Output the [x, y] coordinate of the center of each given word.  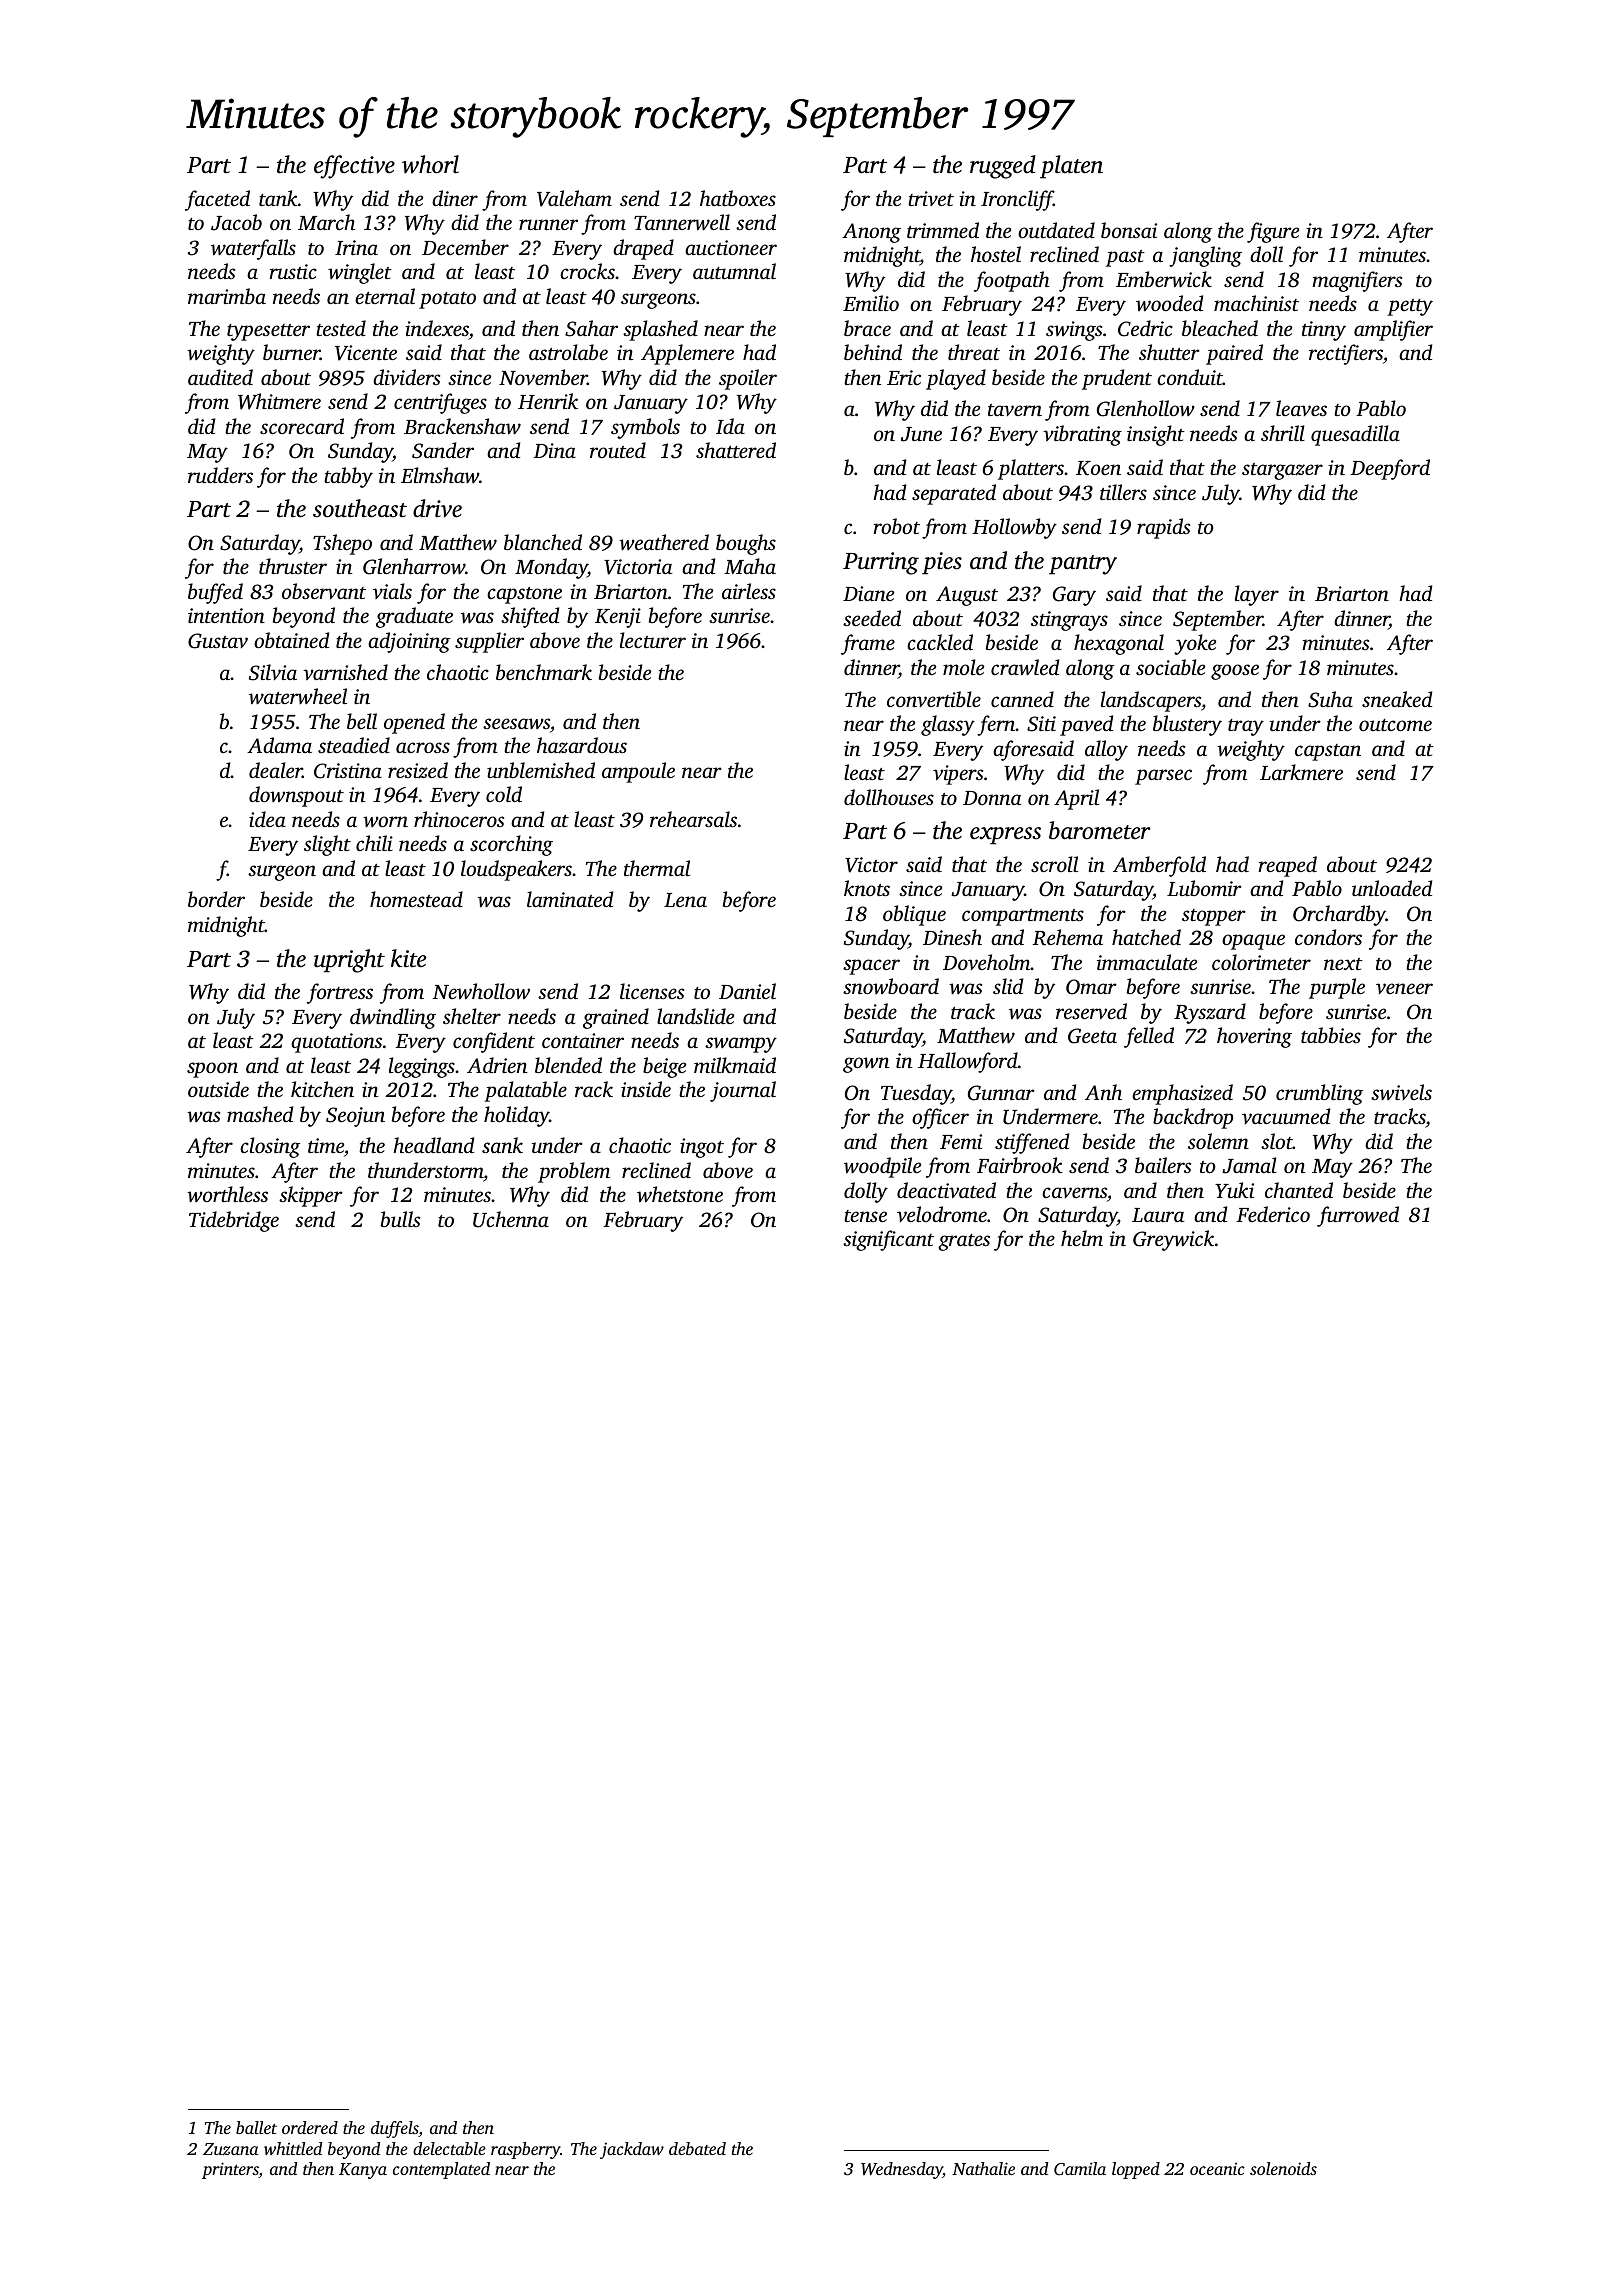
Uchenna [511, 1219]
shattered [736, 450]
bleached [1220, 328]
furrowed [1358, 1216]
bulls [400, 1219]
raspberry [526, 2150]
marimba [227, 296]
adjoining [409, 642]
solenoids [1283, 2168]
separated [954, 494]
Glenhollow [1146, 408]
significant [888, 1240]
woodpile [882, 1167]
